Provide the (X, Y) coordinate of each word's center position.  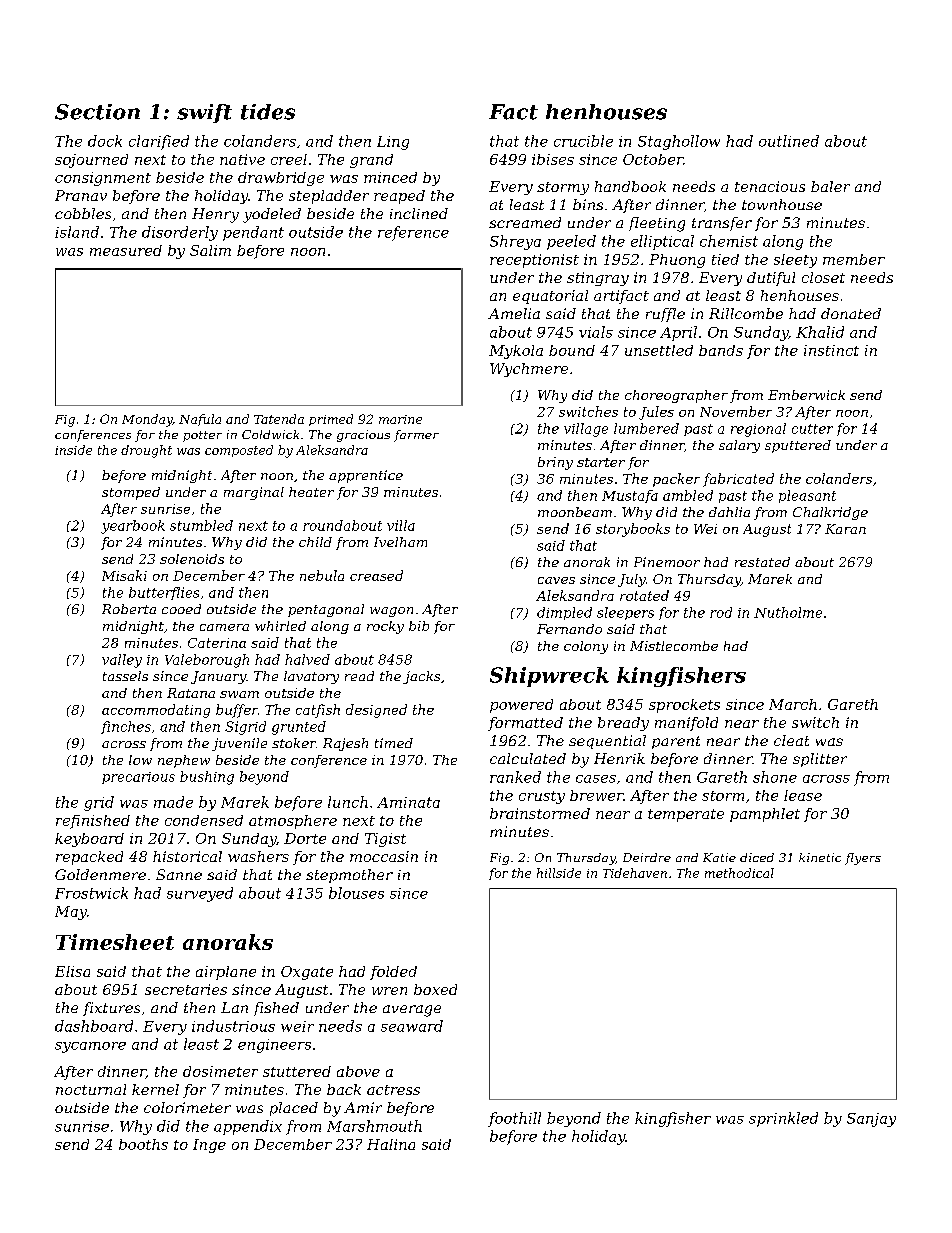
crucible (583, 141)
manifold (686, 724)
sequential (607, 742)
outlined (789, 141)
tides (268, 112)
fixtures (111, 1009)
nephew (184, 761)
